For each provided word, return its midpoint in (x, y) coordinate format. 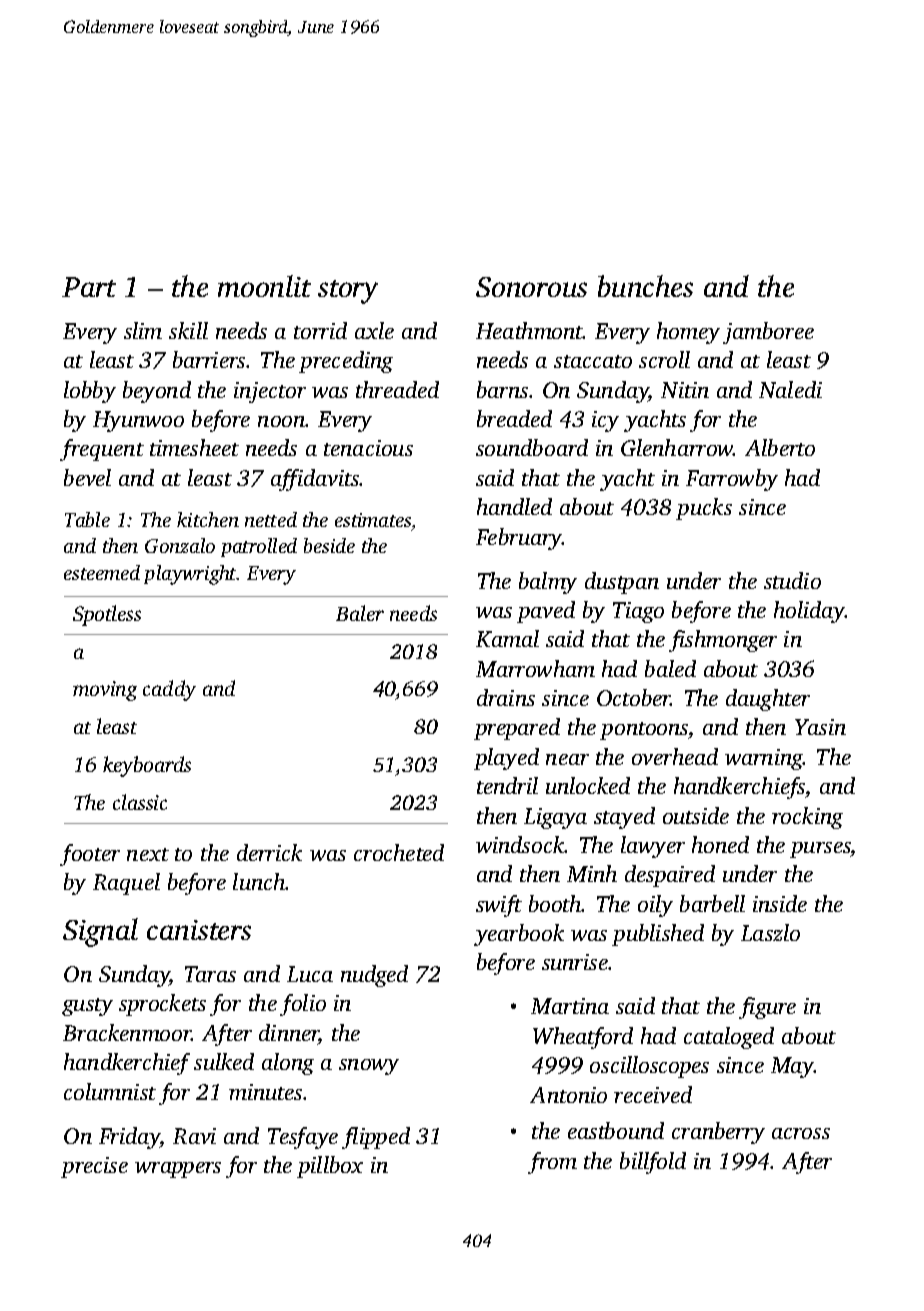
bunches (645, 286)
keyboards (147, 766)
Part (89, 287)
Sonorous (531, 287)
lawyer (653, 847)
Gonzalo (180, 545)
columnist (110, 1091)
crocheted (399, 852)
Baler (360, 613)
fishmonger (723, 641)
